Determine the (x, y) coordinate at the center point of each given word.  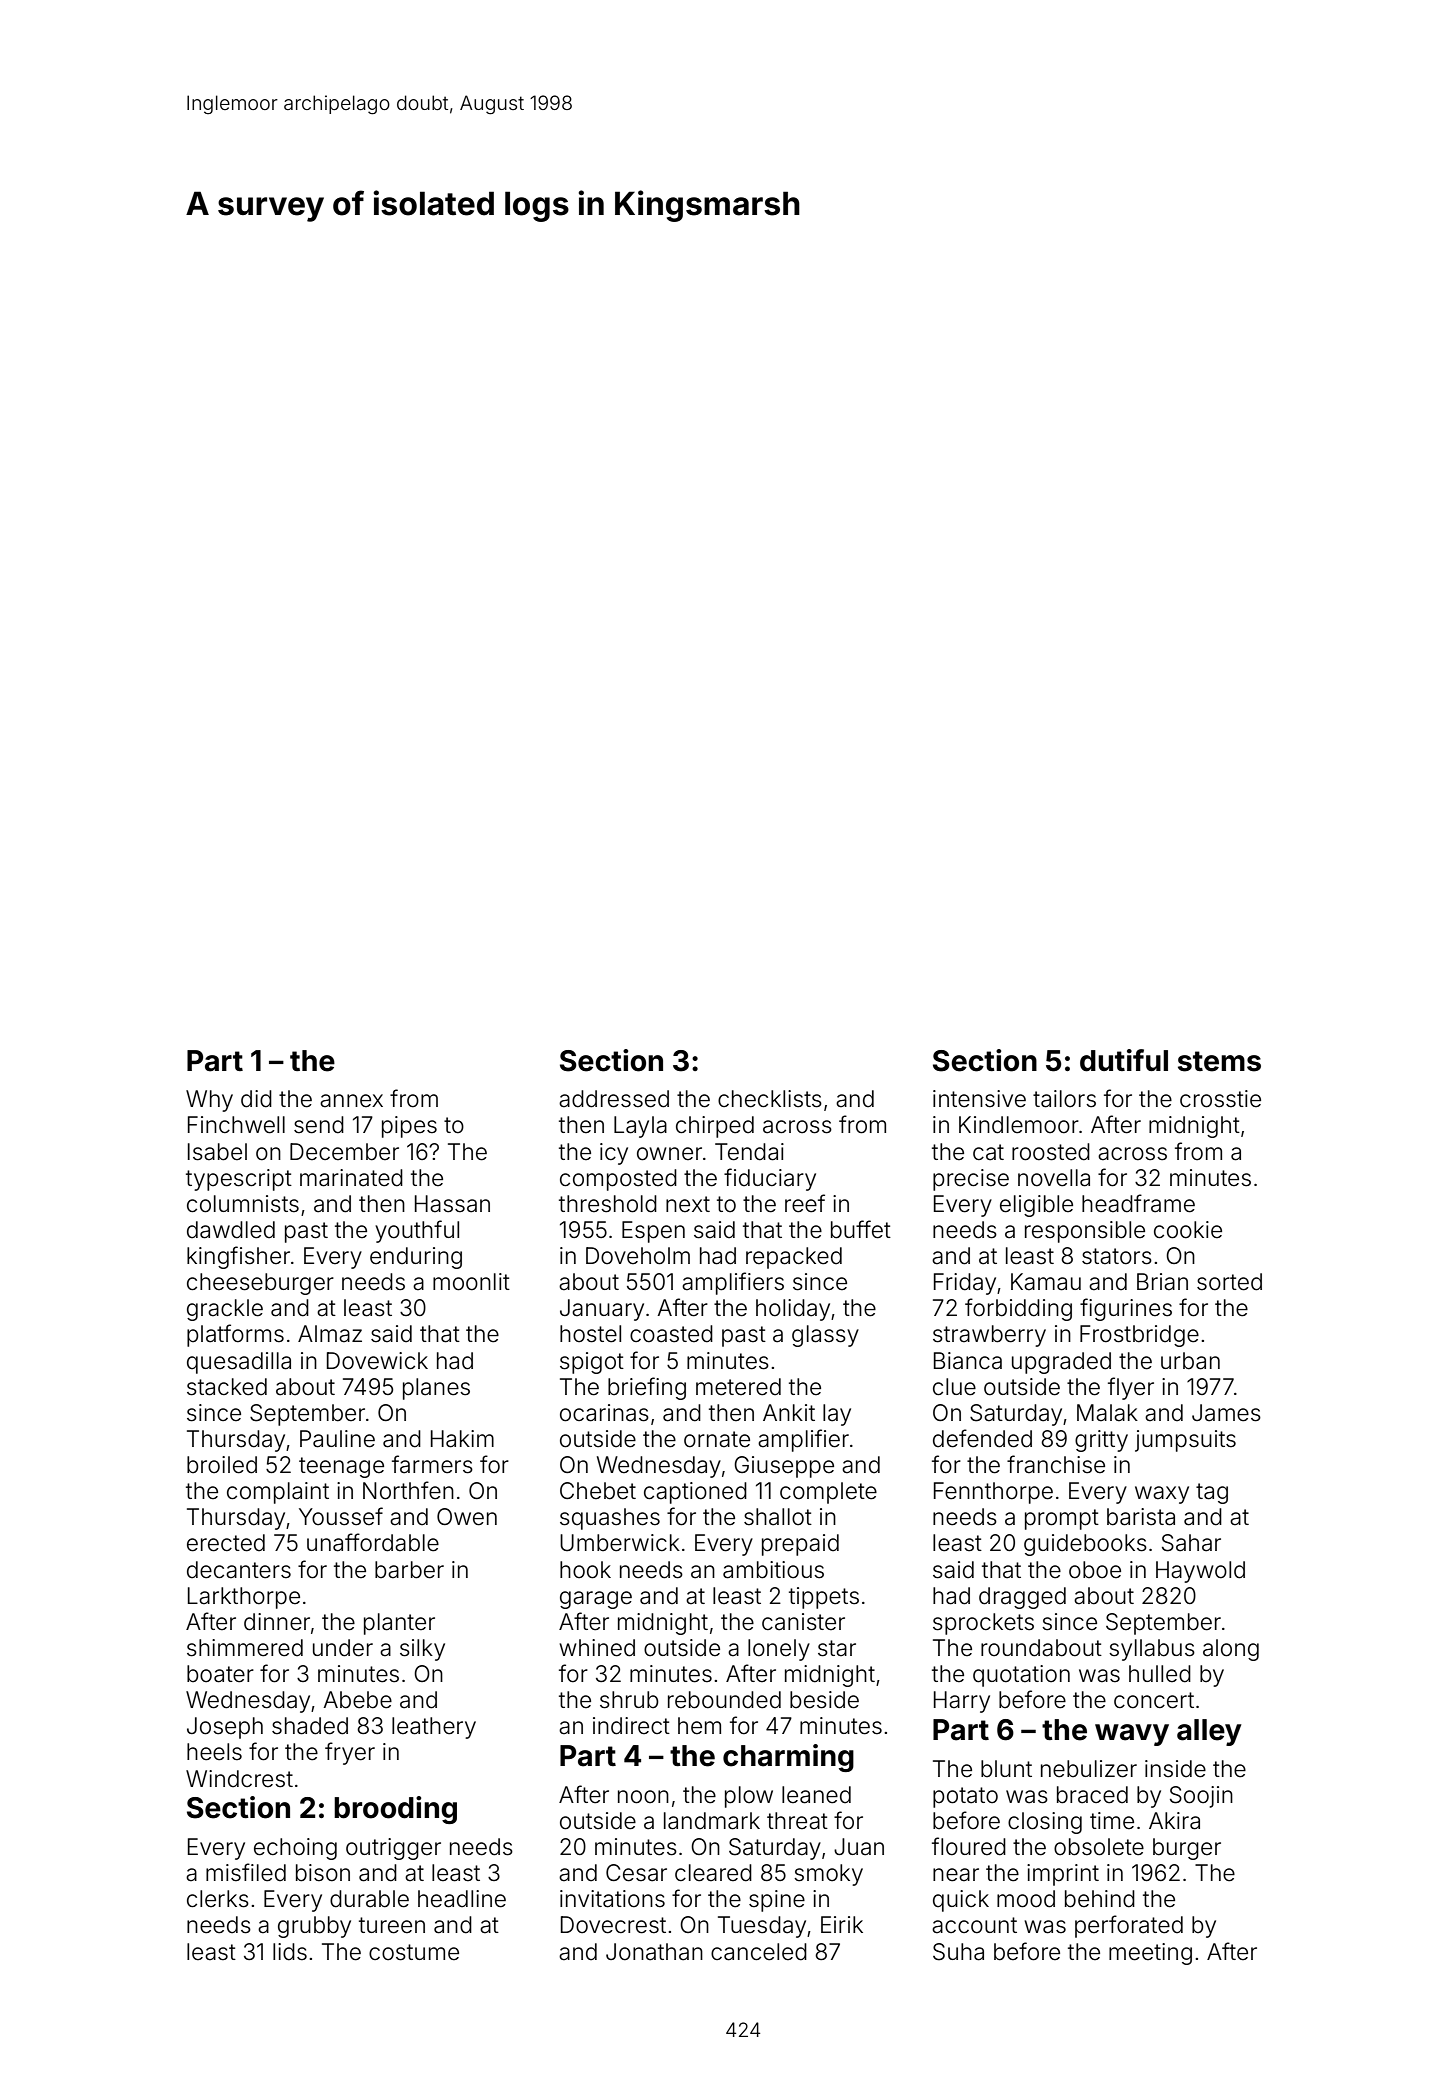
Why (209, 1101)
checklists (770, 1099)
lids (290, 1952)
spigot (592, 1363)
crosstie (1220, 1099)
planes (436, 1389)
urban (1190, 1361)
